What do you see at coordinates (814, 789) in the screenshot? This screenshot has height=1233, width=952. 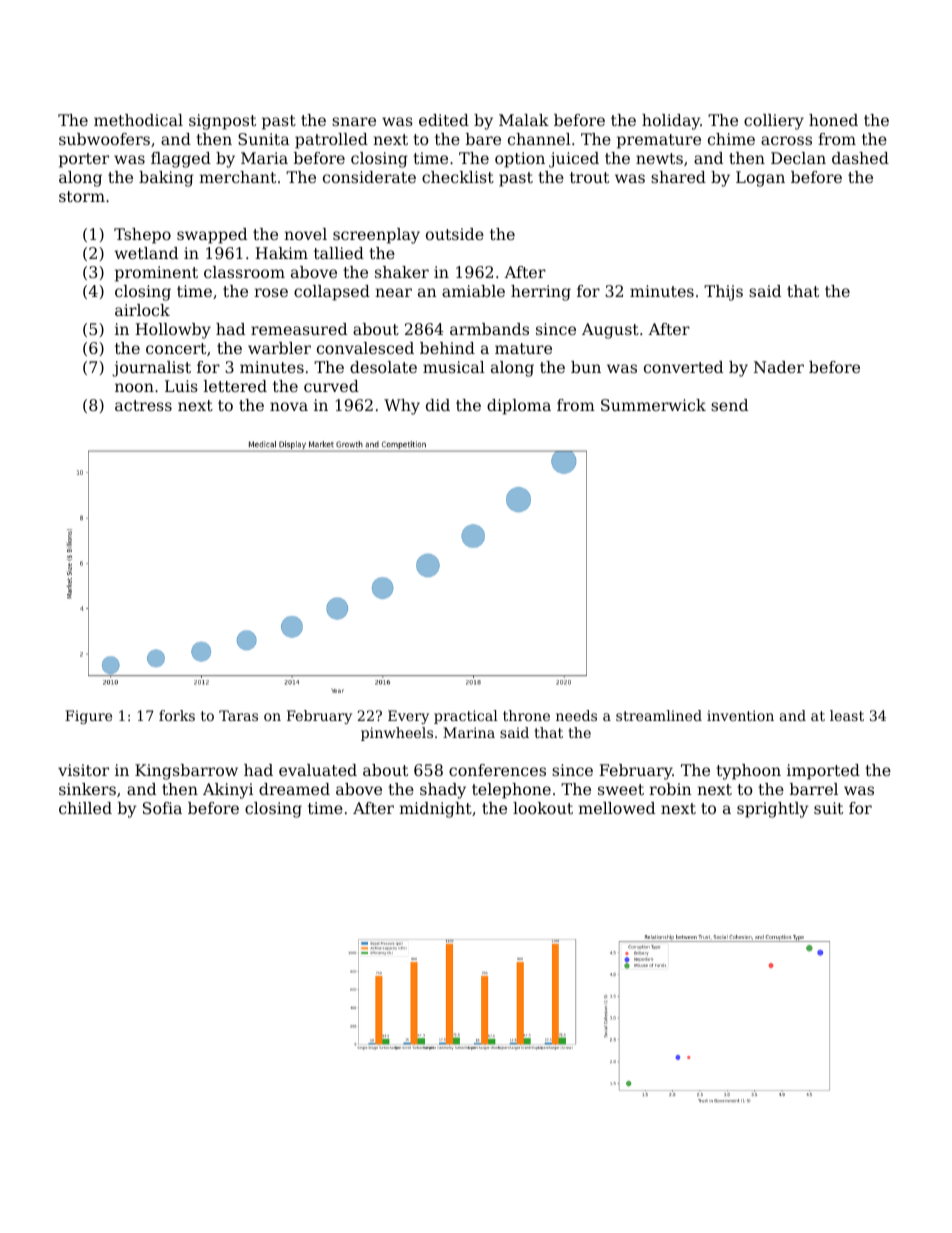 I see `barrel` at bounding box center [814, 789].
